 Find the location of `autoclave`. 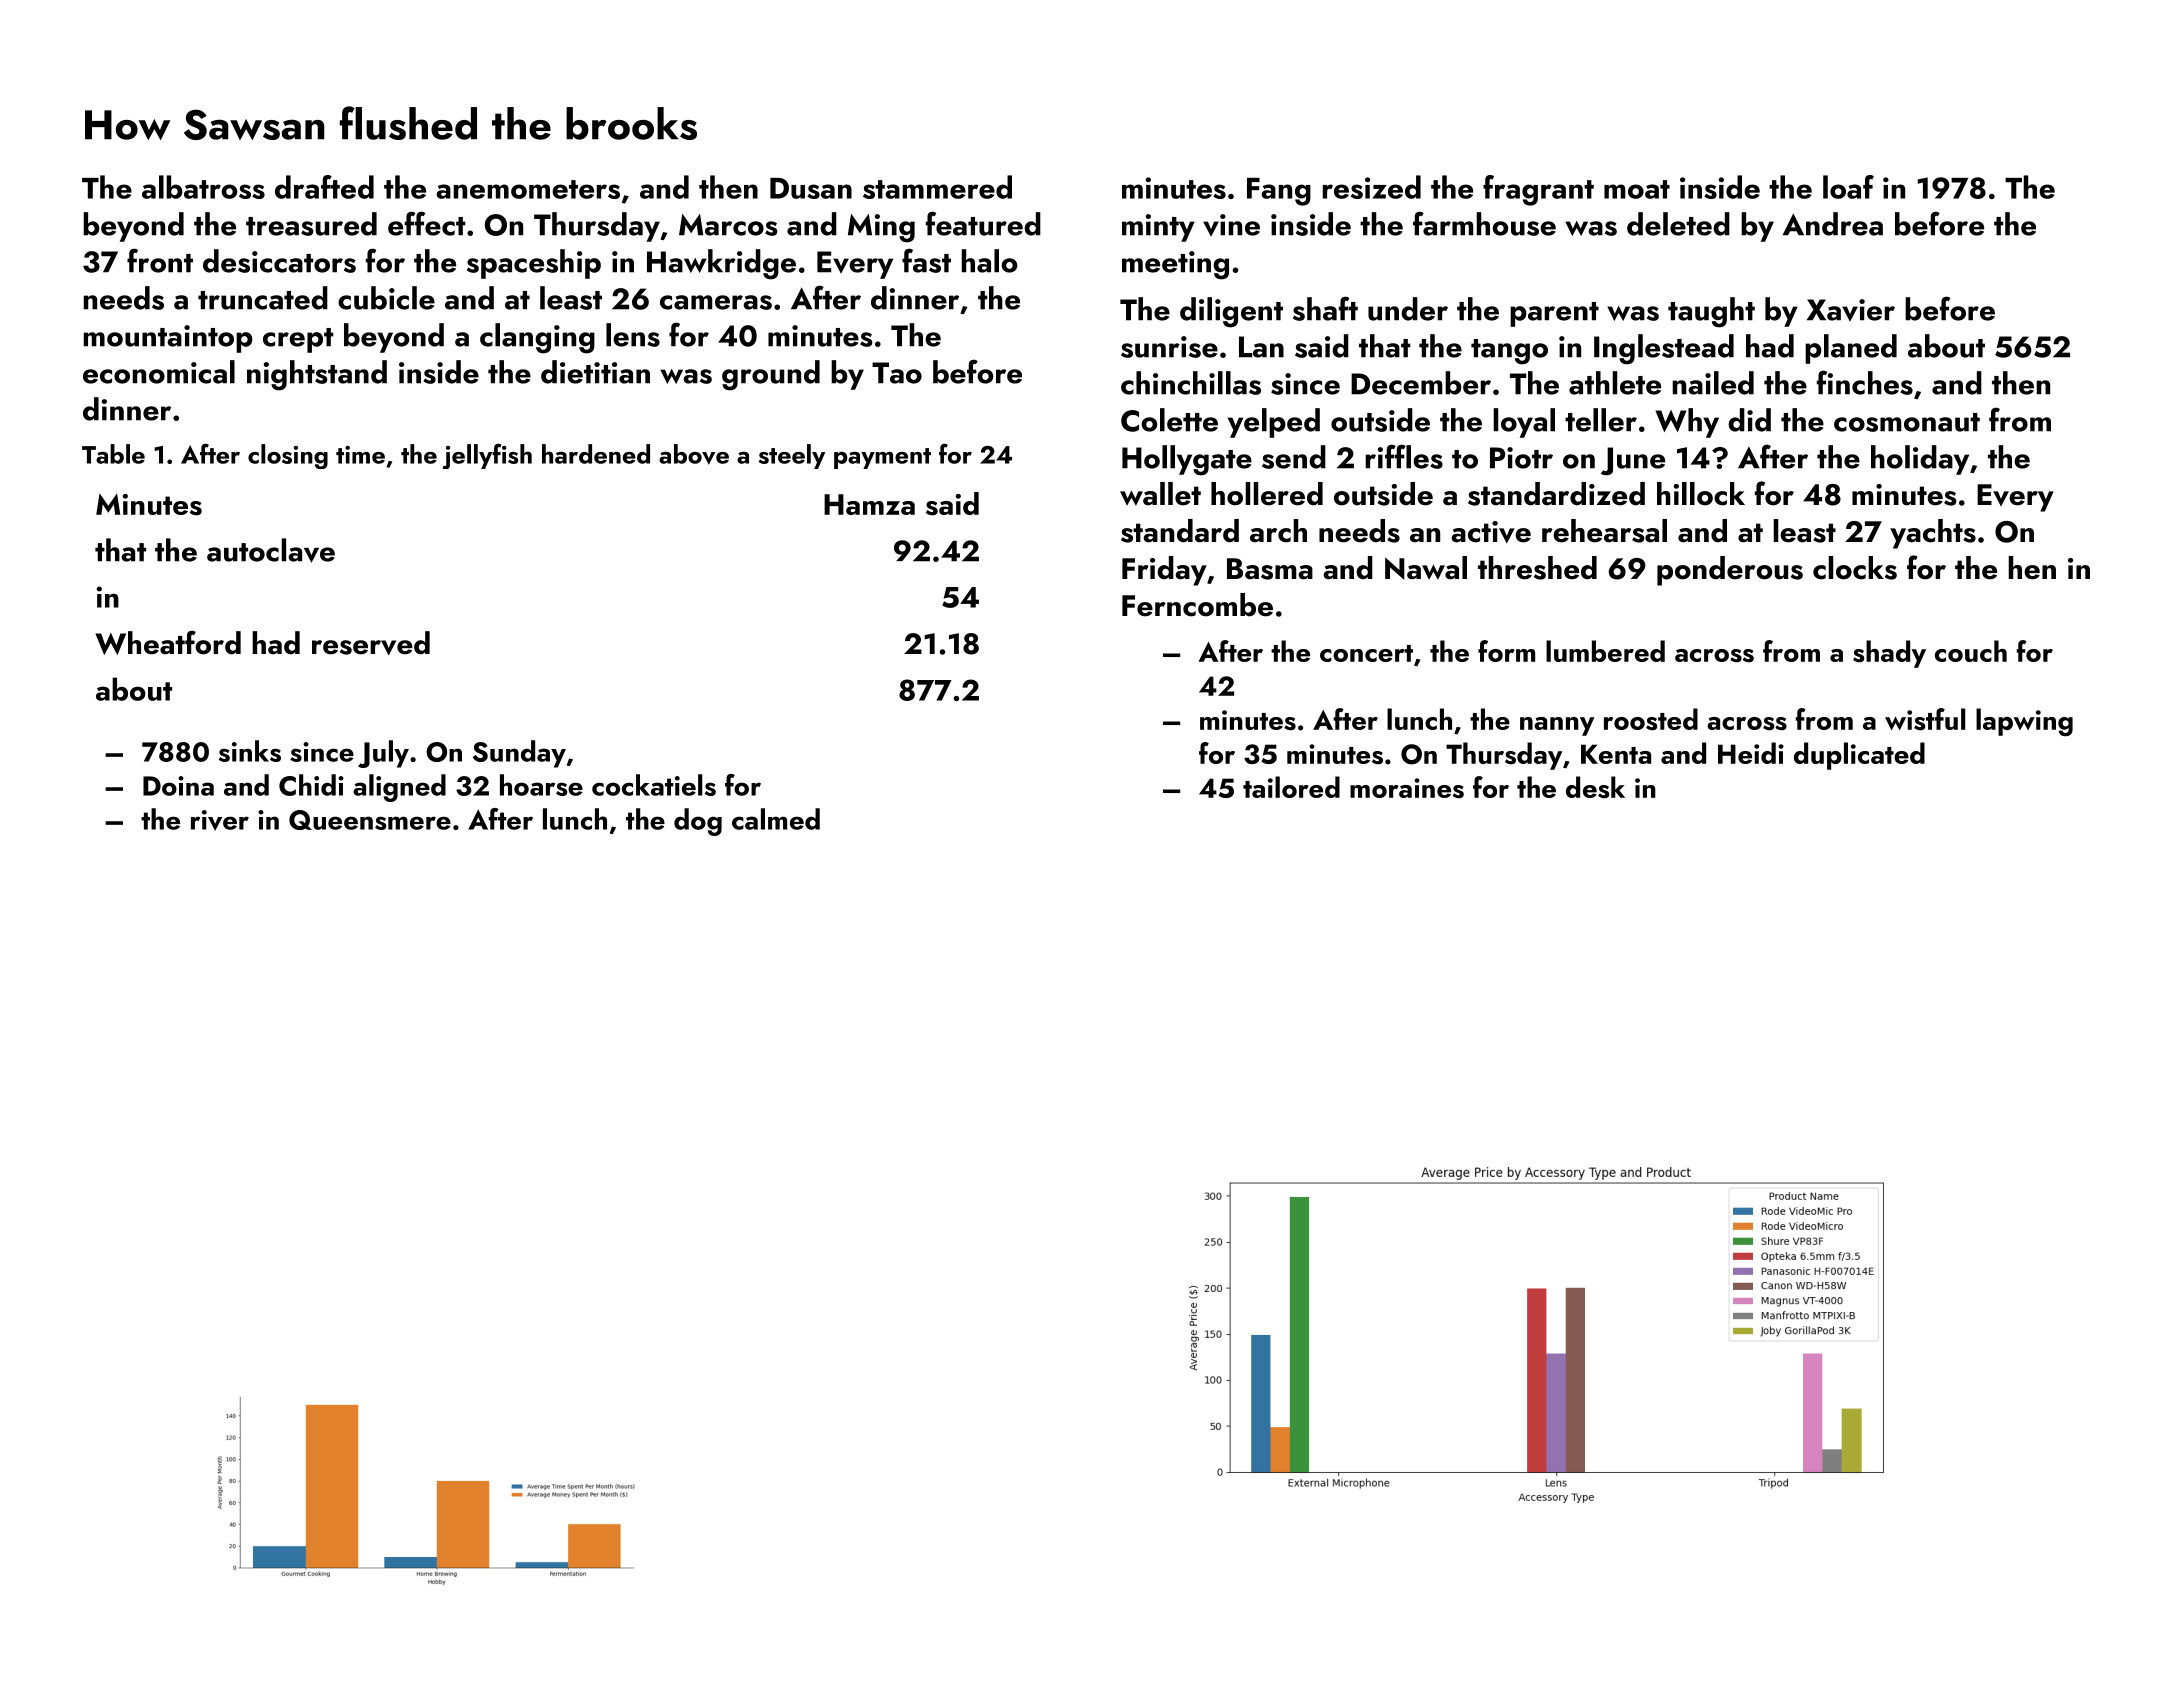

autoclave is located at coordinates (271, 550).
